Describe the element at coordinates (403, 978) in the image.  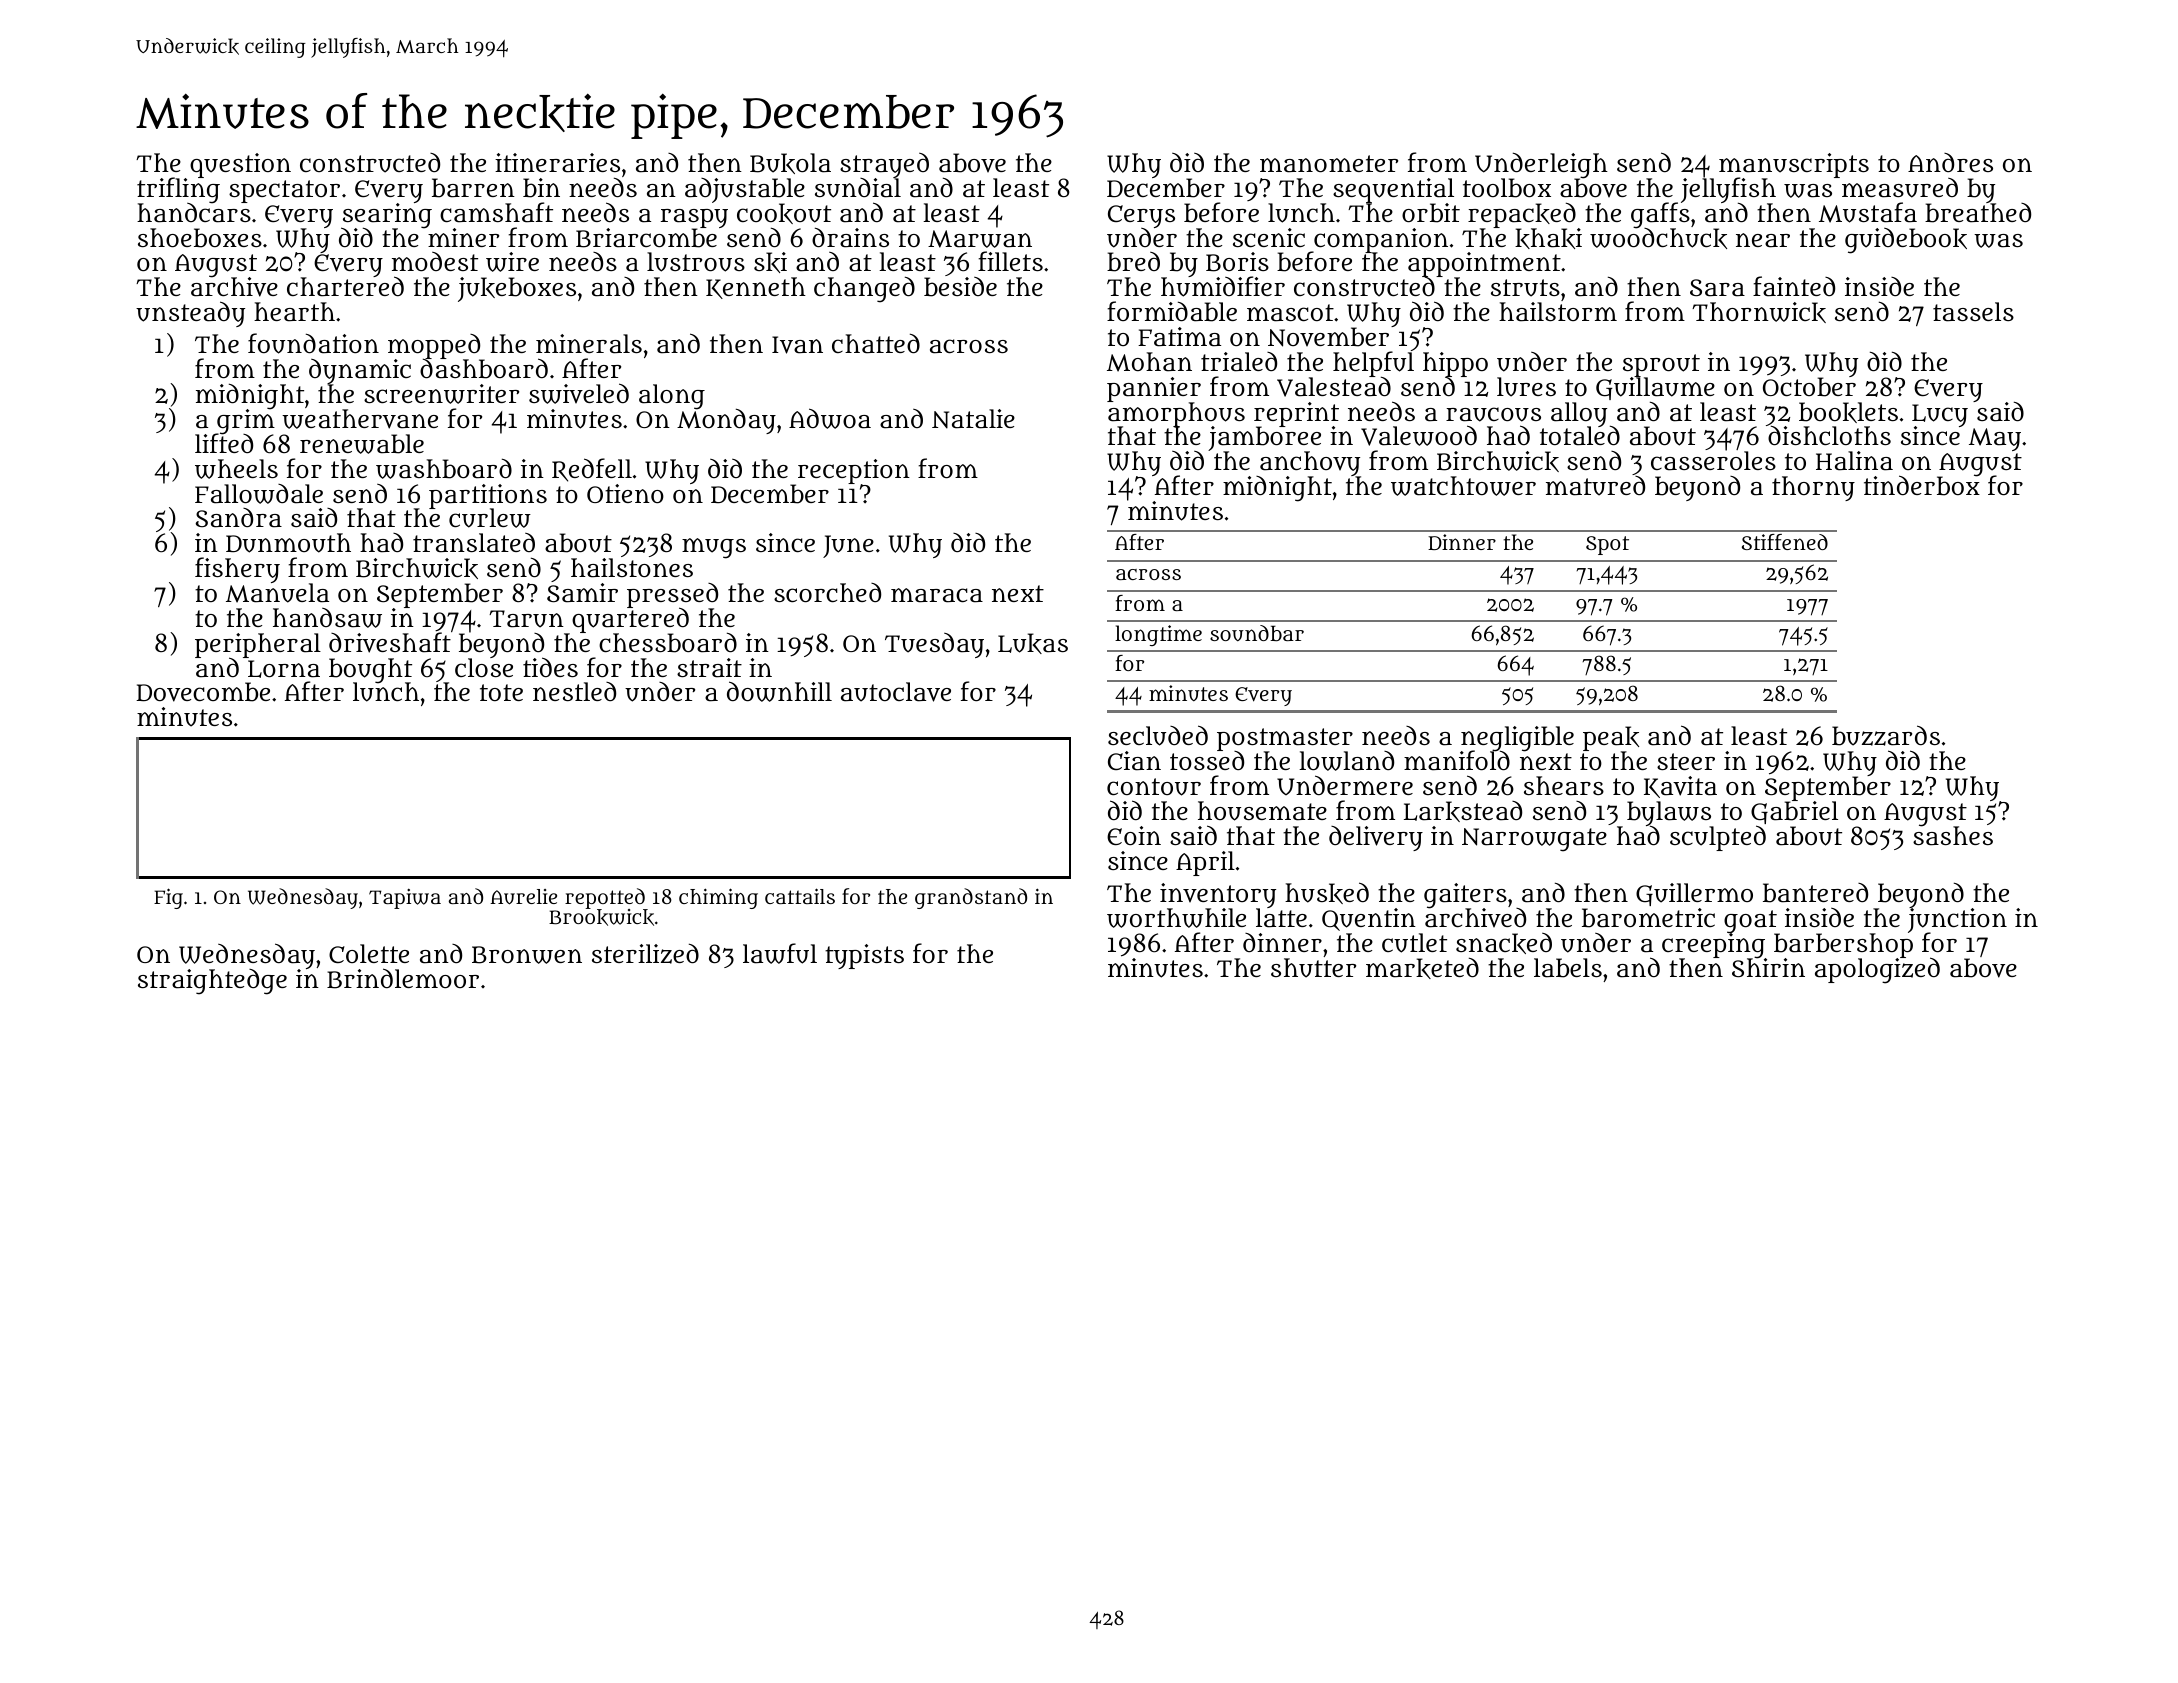
I see `Brindlemoor` at that location.
